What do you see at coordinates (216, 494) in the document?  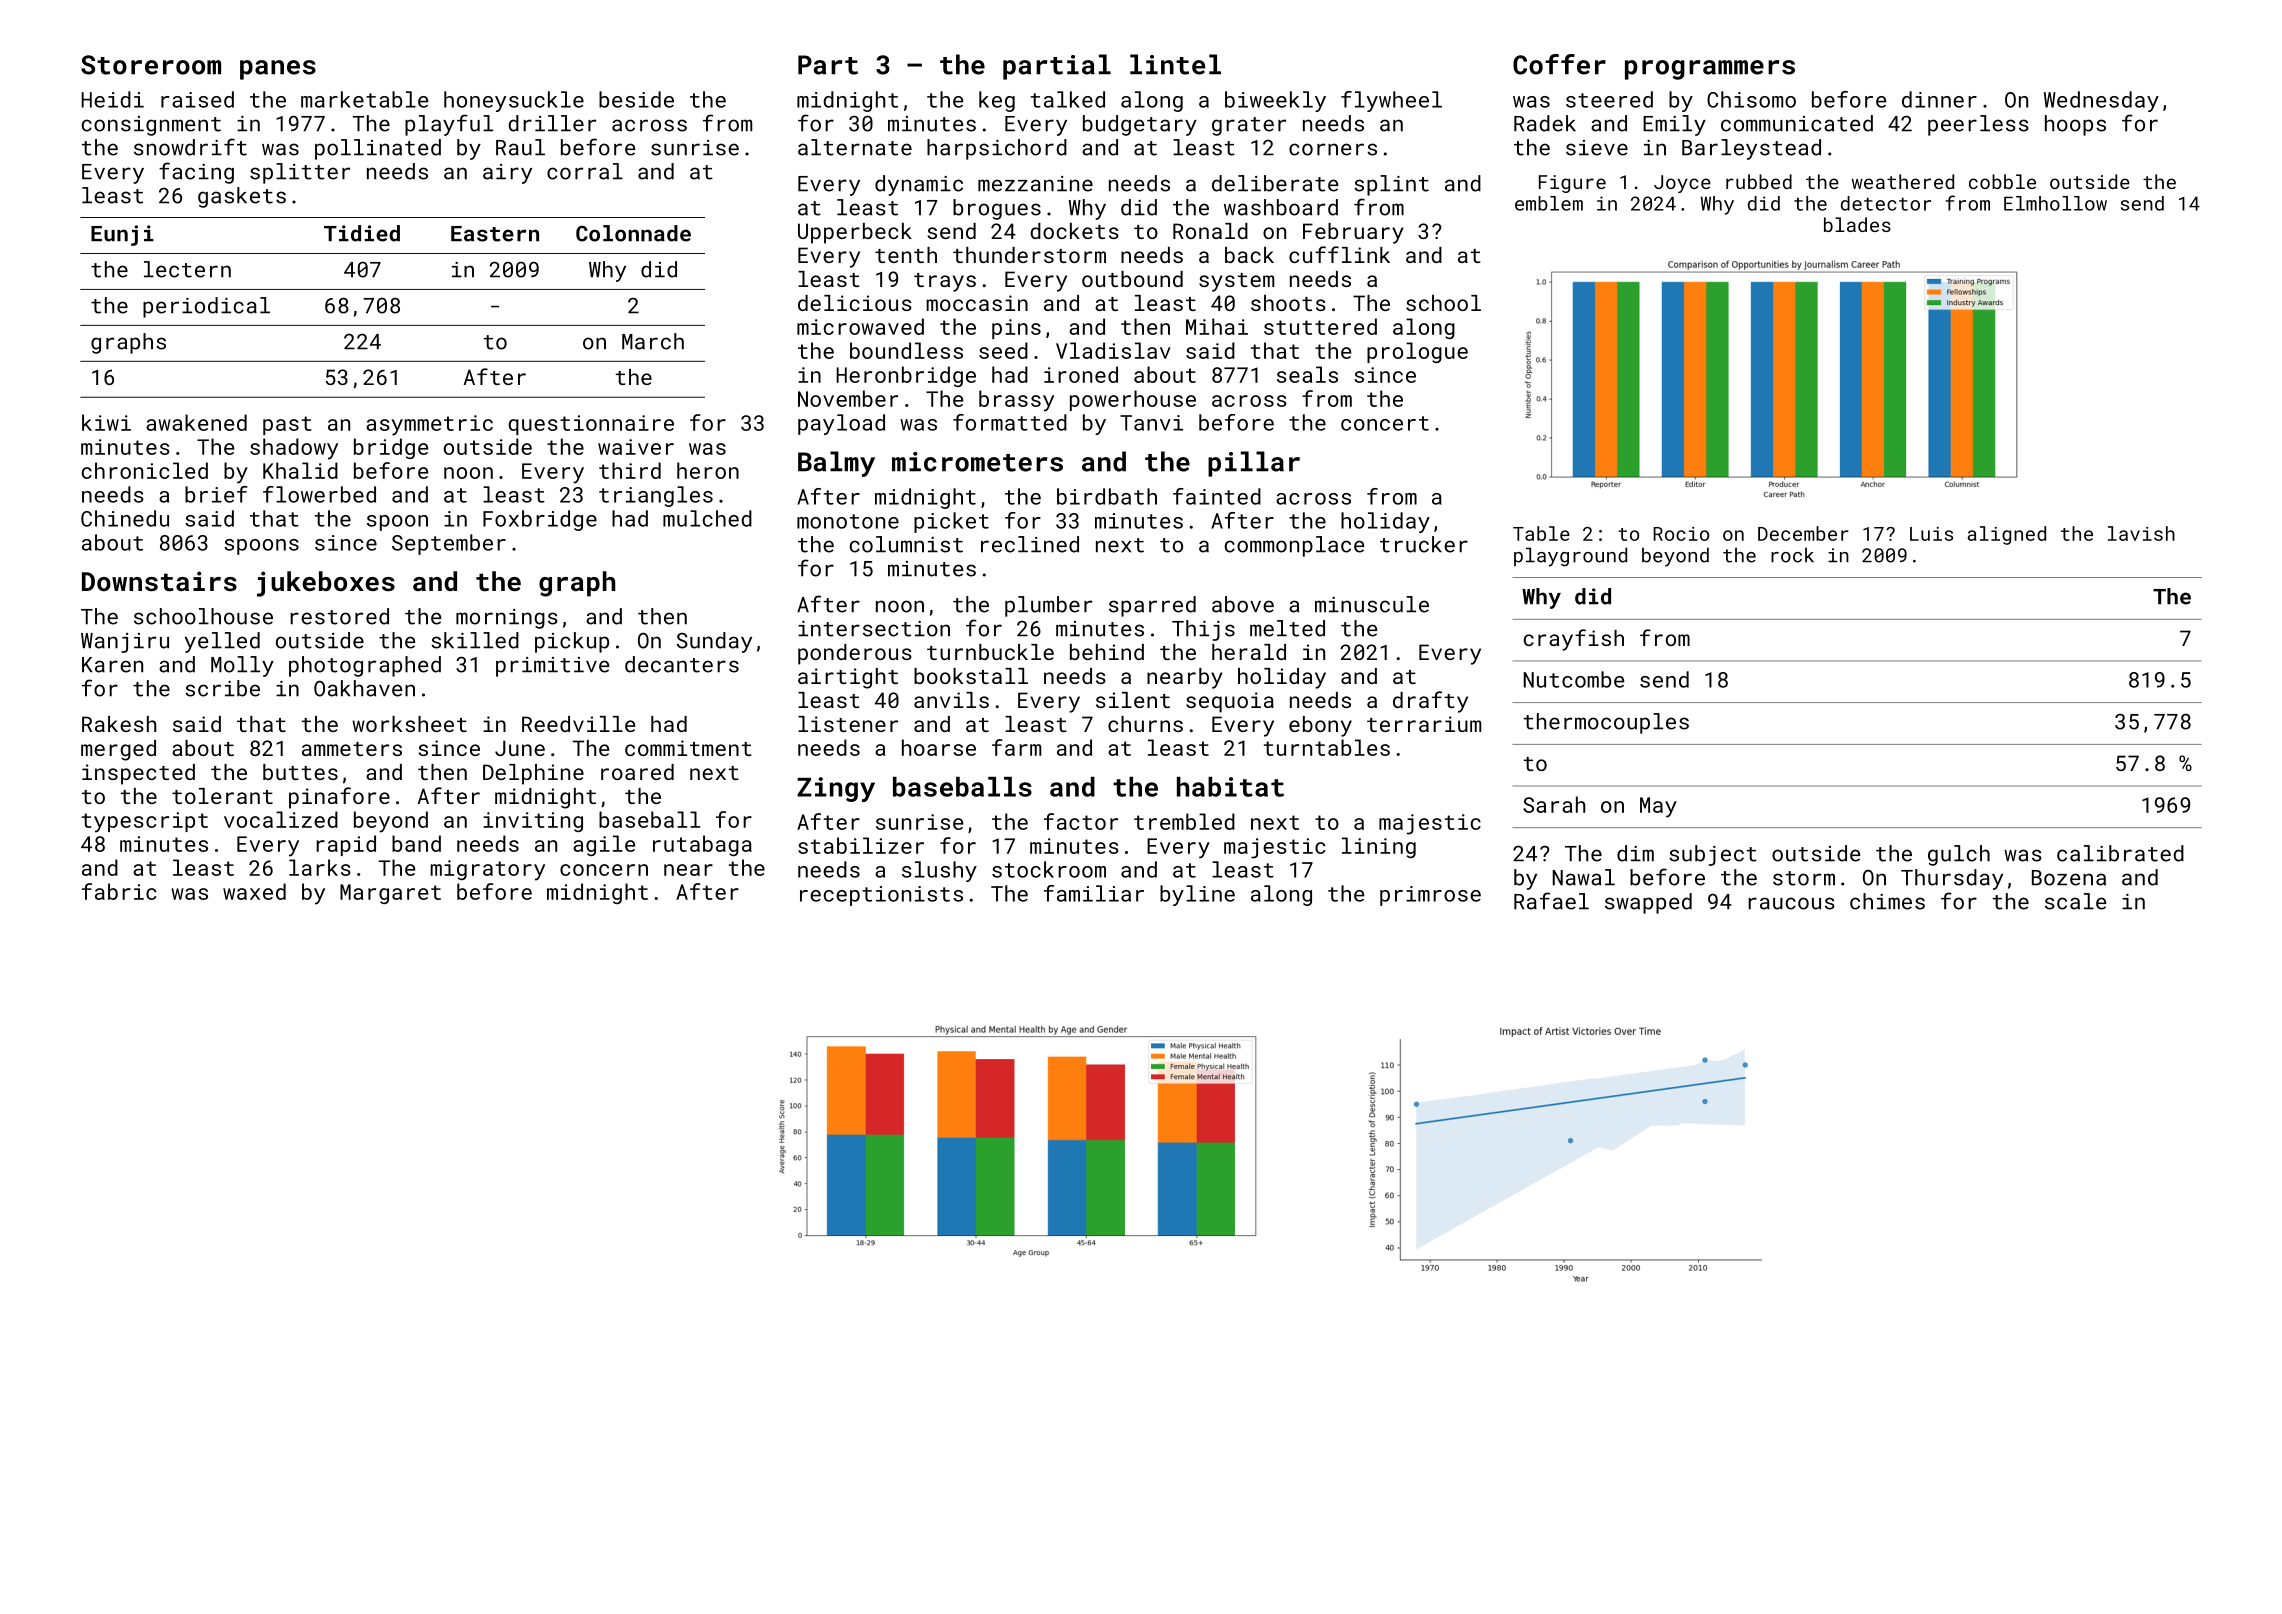 I see `brief` at bounding box center [216, 494].
